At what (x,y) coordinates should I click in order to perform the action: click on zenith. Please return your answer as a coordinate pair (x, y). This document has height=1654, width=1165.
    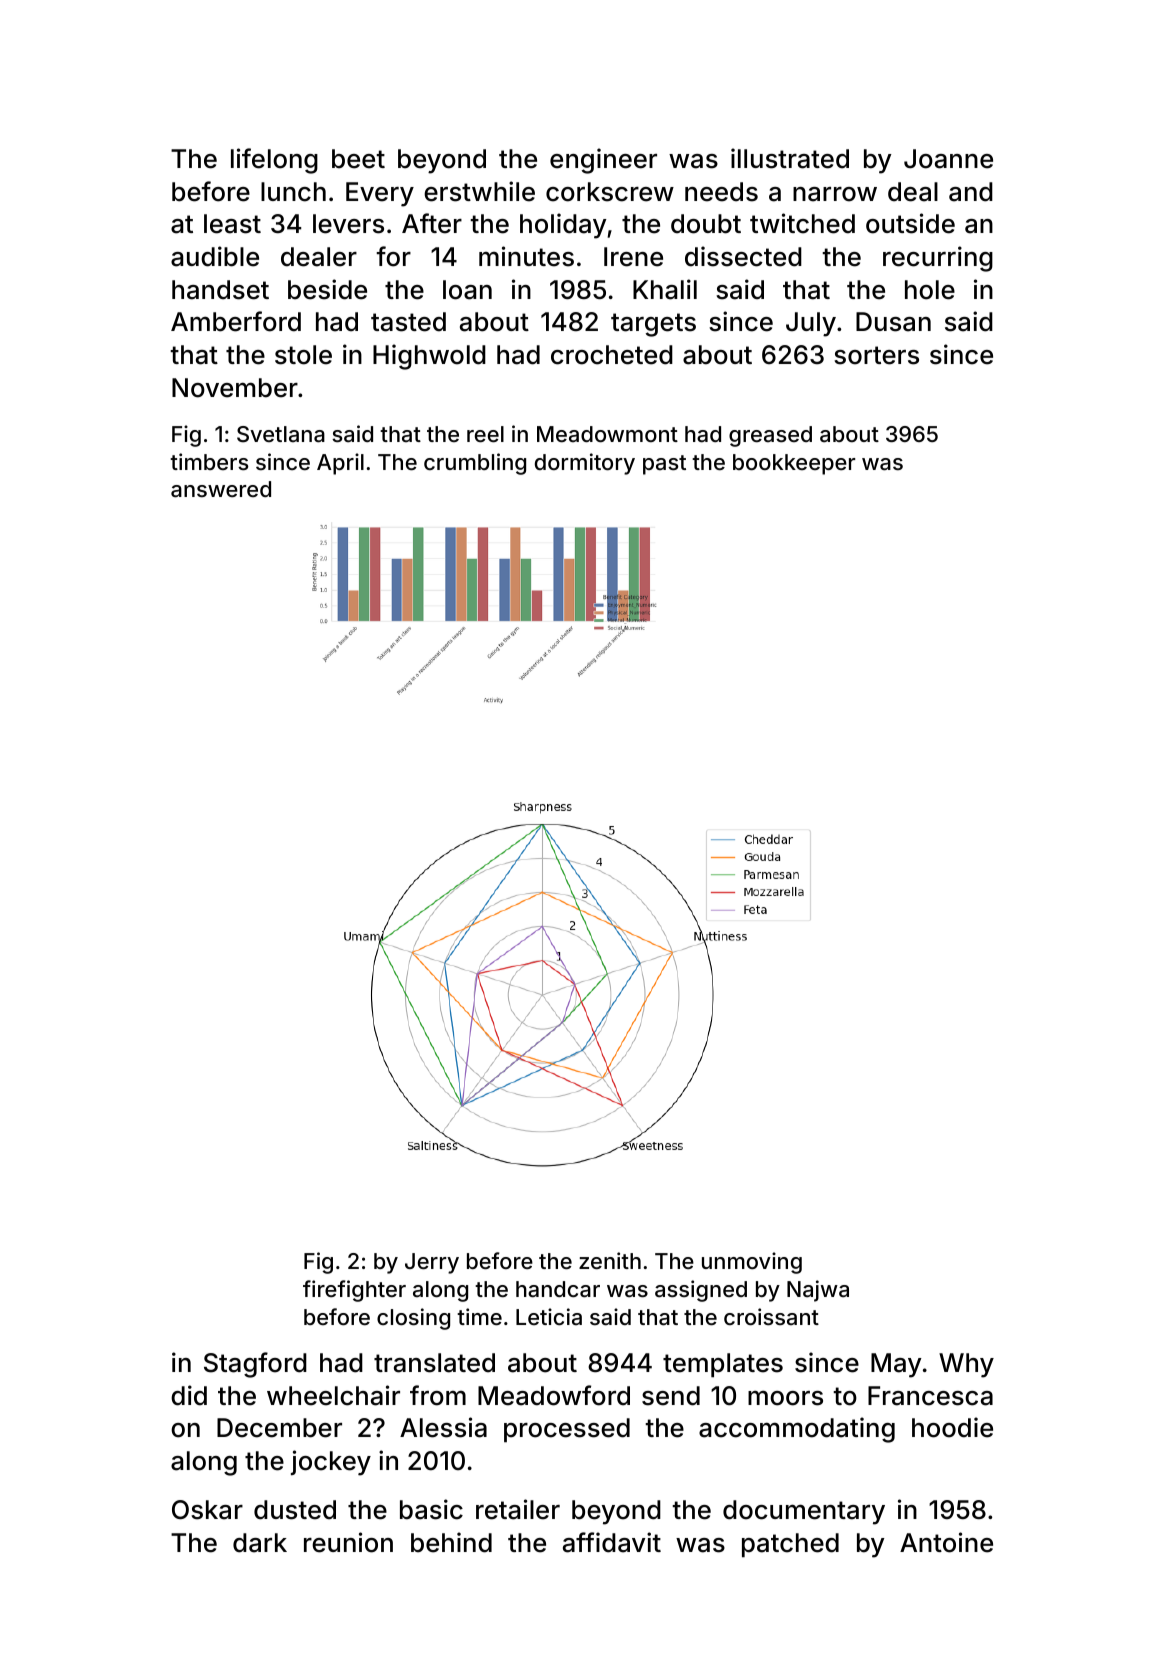
    Looking at the image, I should click on (610, 1260).
